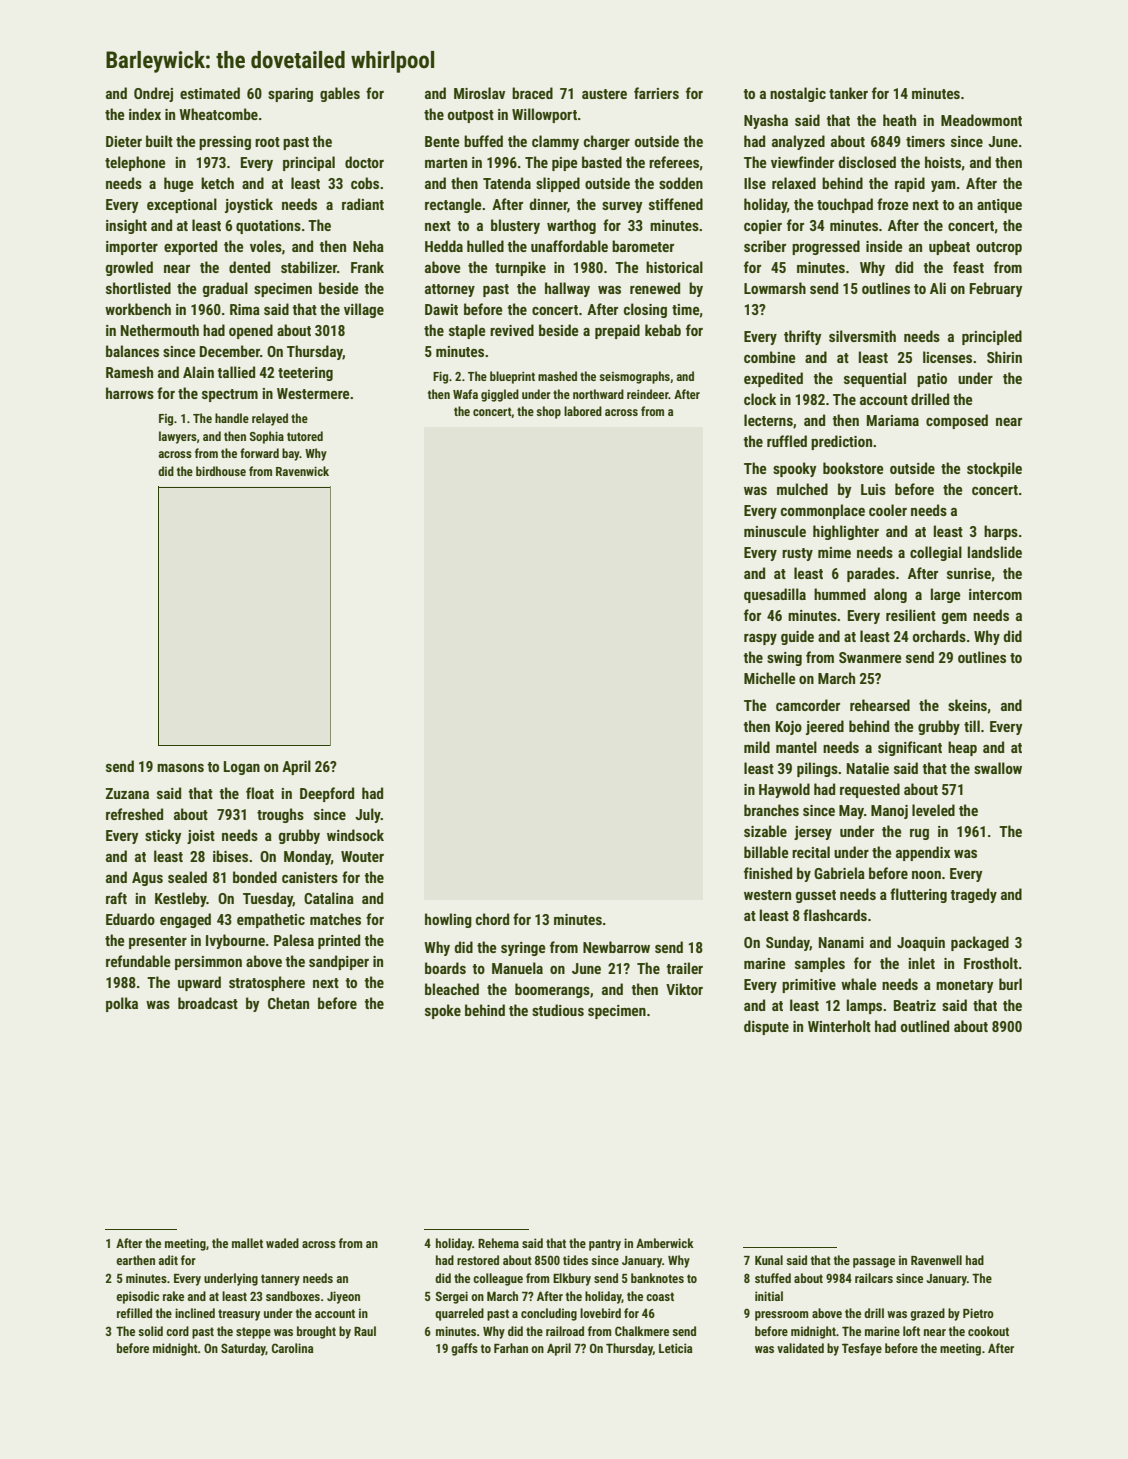 The width and height of the image is (1128, 1459). I want to click on fluttering, so click(918, 895).
